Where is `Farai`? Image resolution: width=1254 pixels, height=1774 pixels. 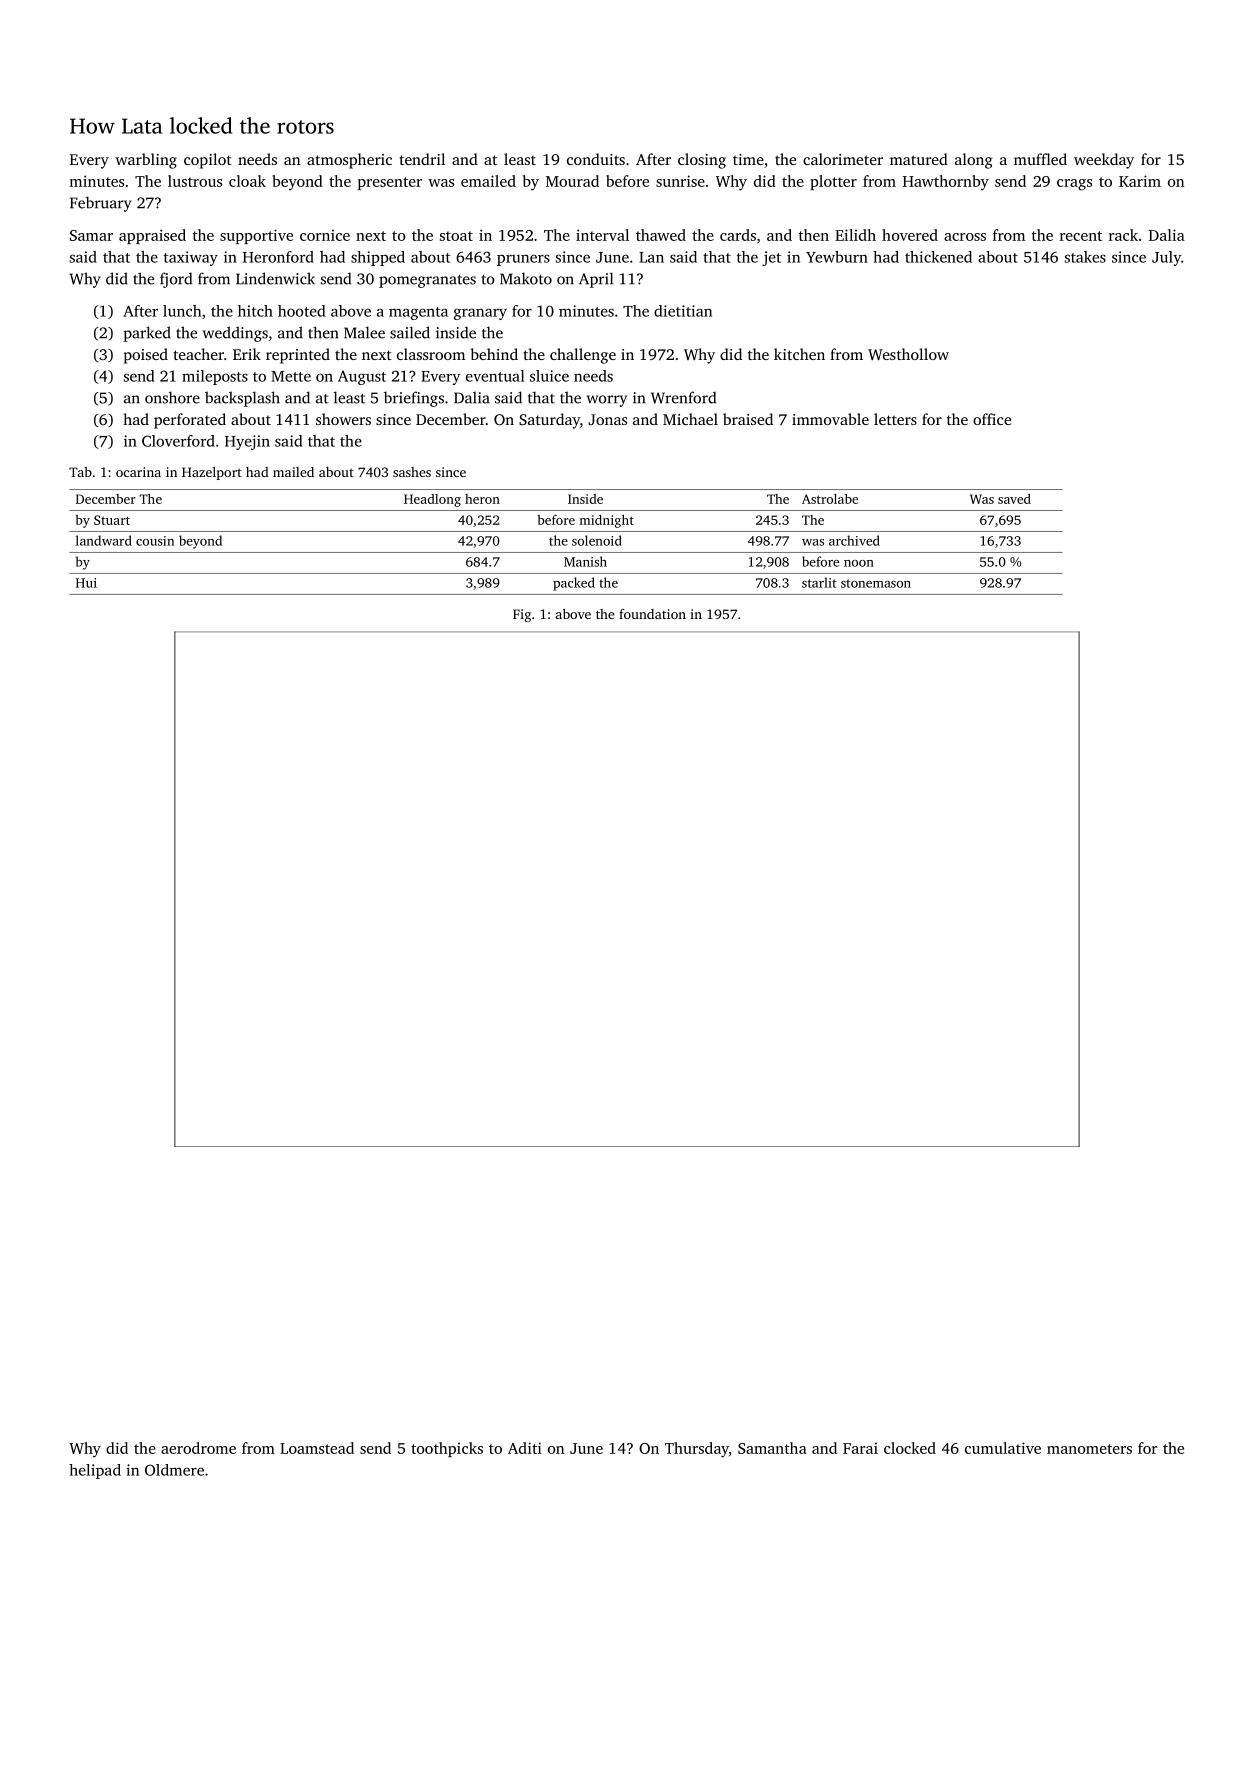 Farai is located at coordinates (860, 1448).
